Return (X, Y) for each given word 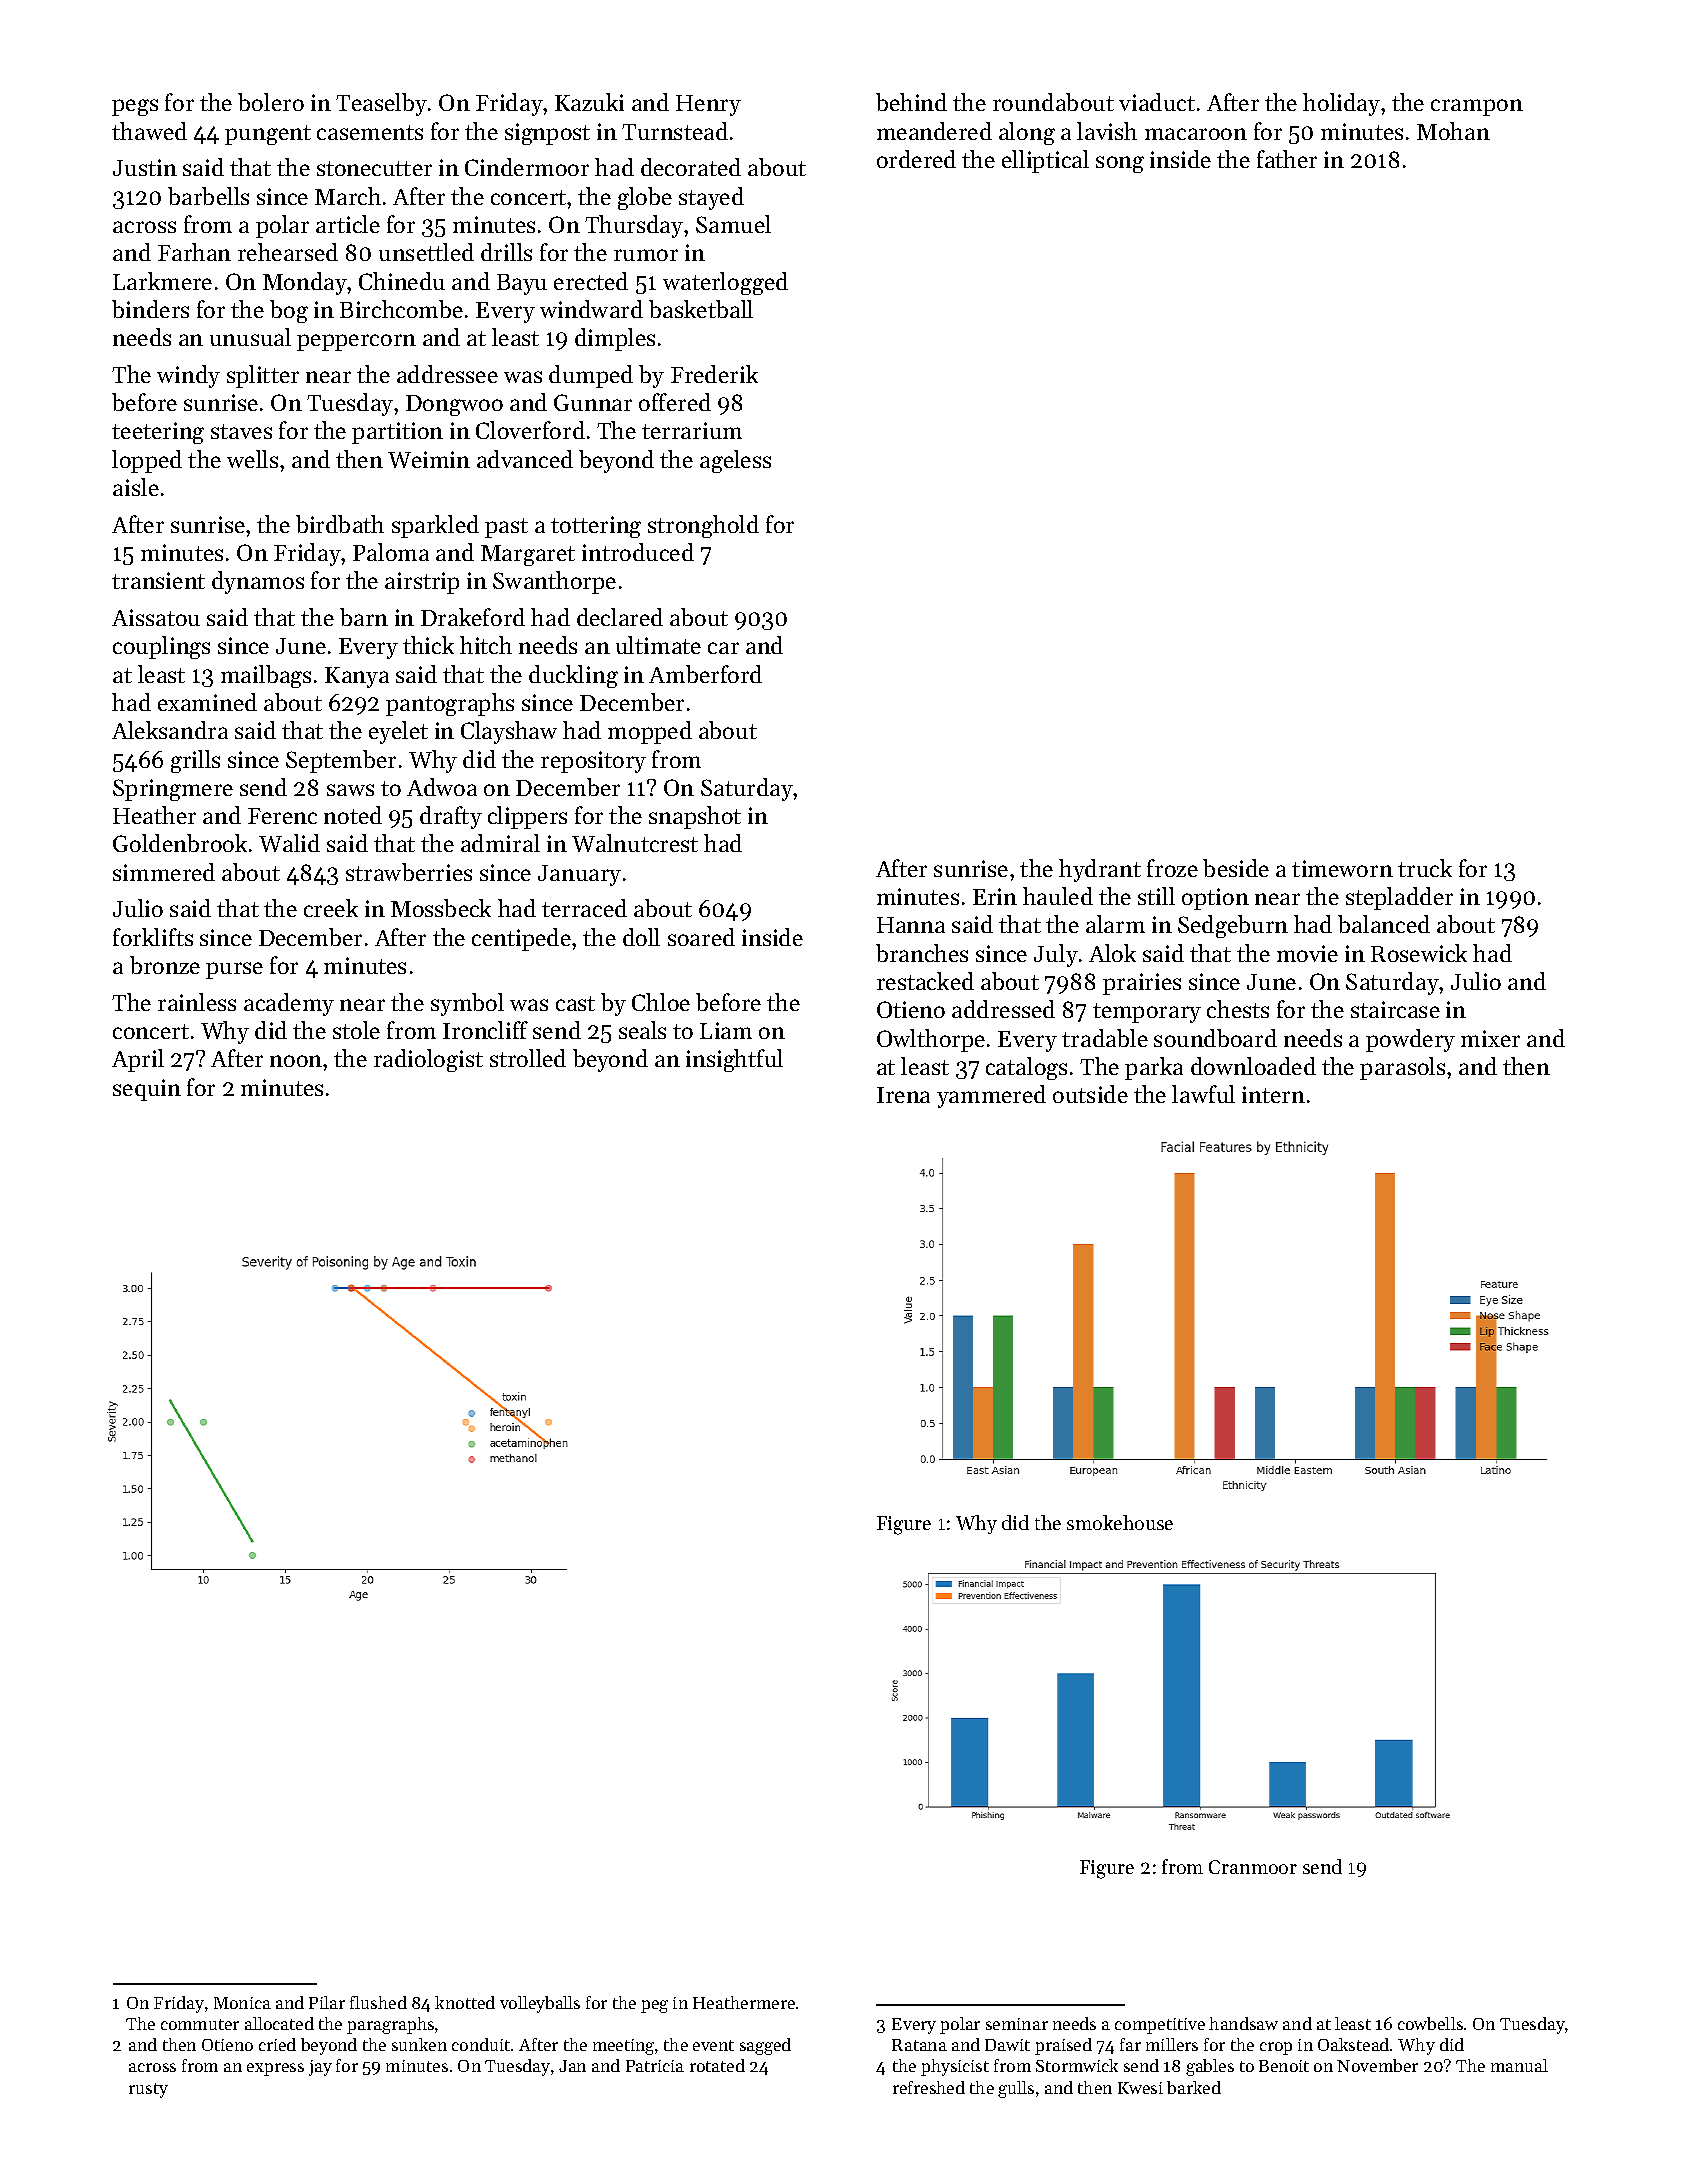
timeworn (1342, 868)
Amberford (705, 674)
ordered (916, 159)
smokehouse (1120, 1522)
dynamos (258, 582)
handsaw (1243, 2023)
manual (1519, 2065)
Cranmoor (1253, 1867)
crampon (1477, 107)
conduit (481, 2044)
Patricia (655, 2066)
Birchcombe (401, 309)
